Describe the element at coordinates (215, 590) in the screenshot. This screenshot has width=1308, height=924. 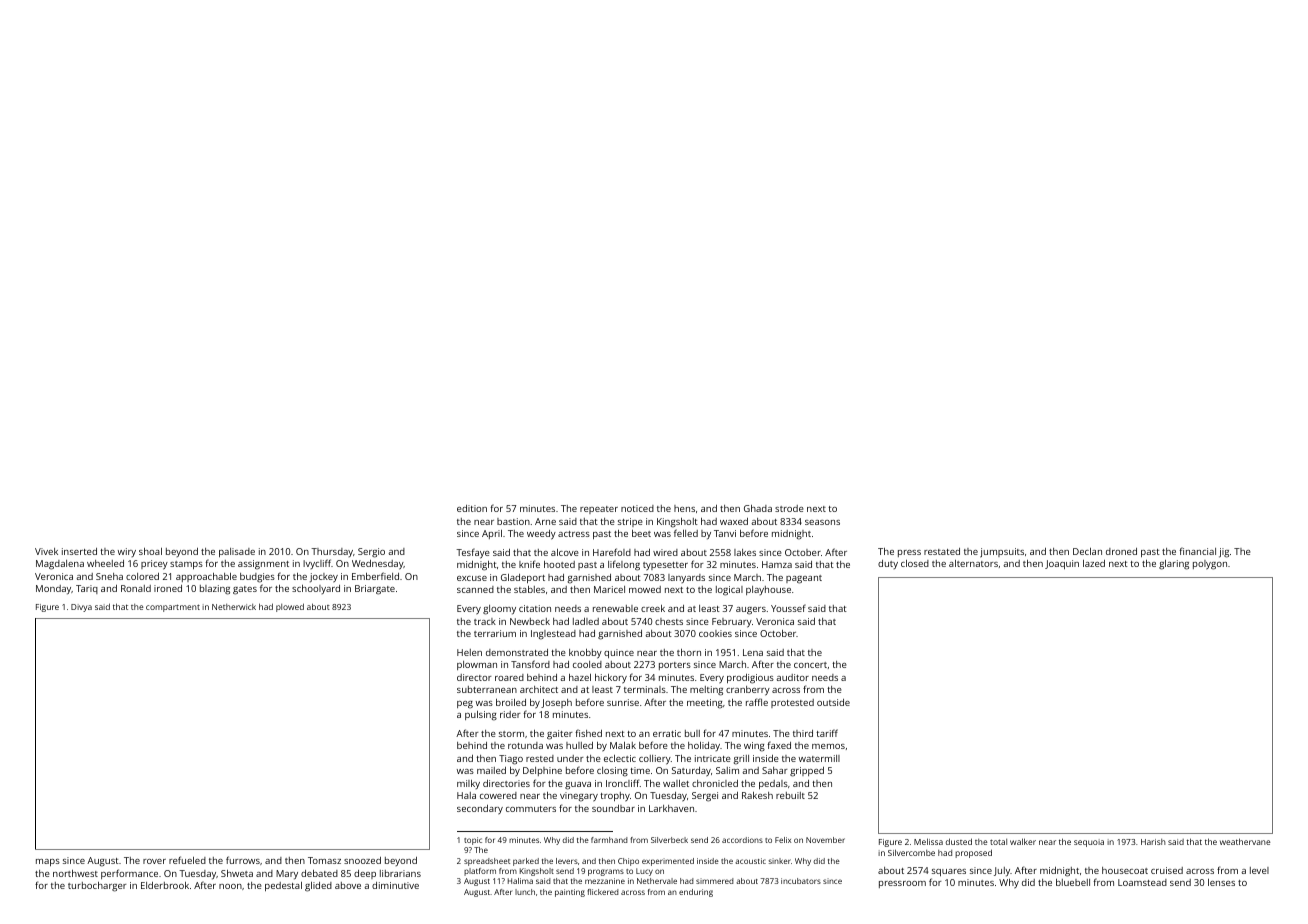
I see `blazing` at that location.
